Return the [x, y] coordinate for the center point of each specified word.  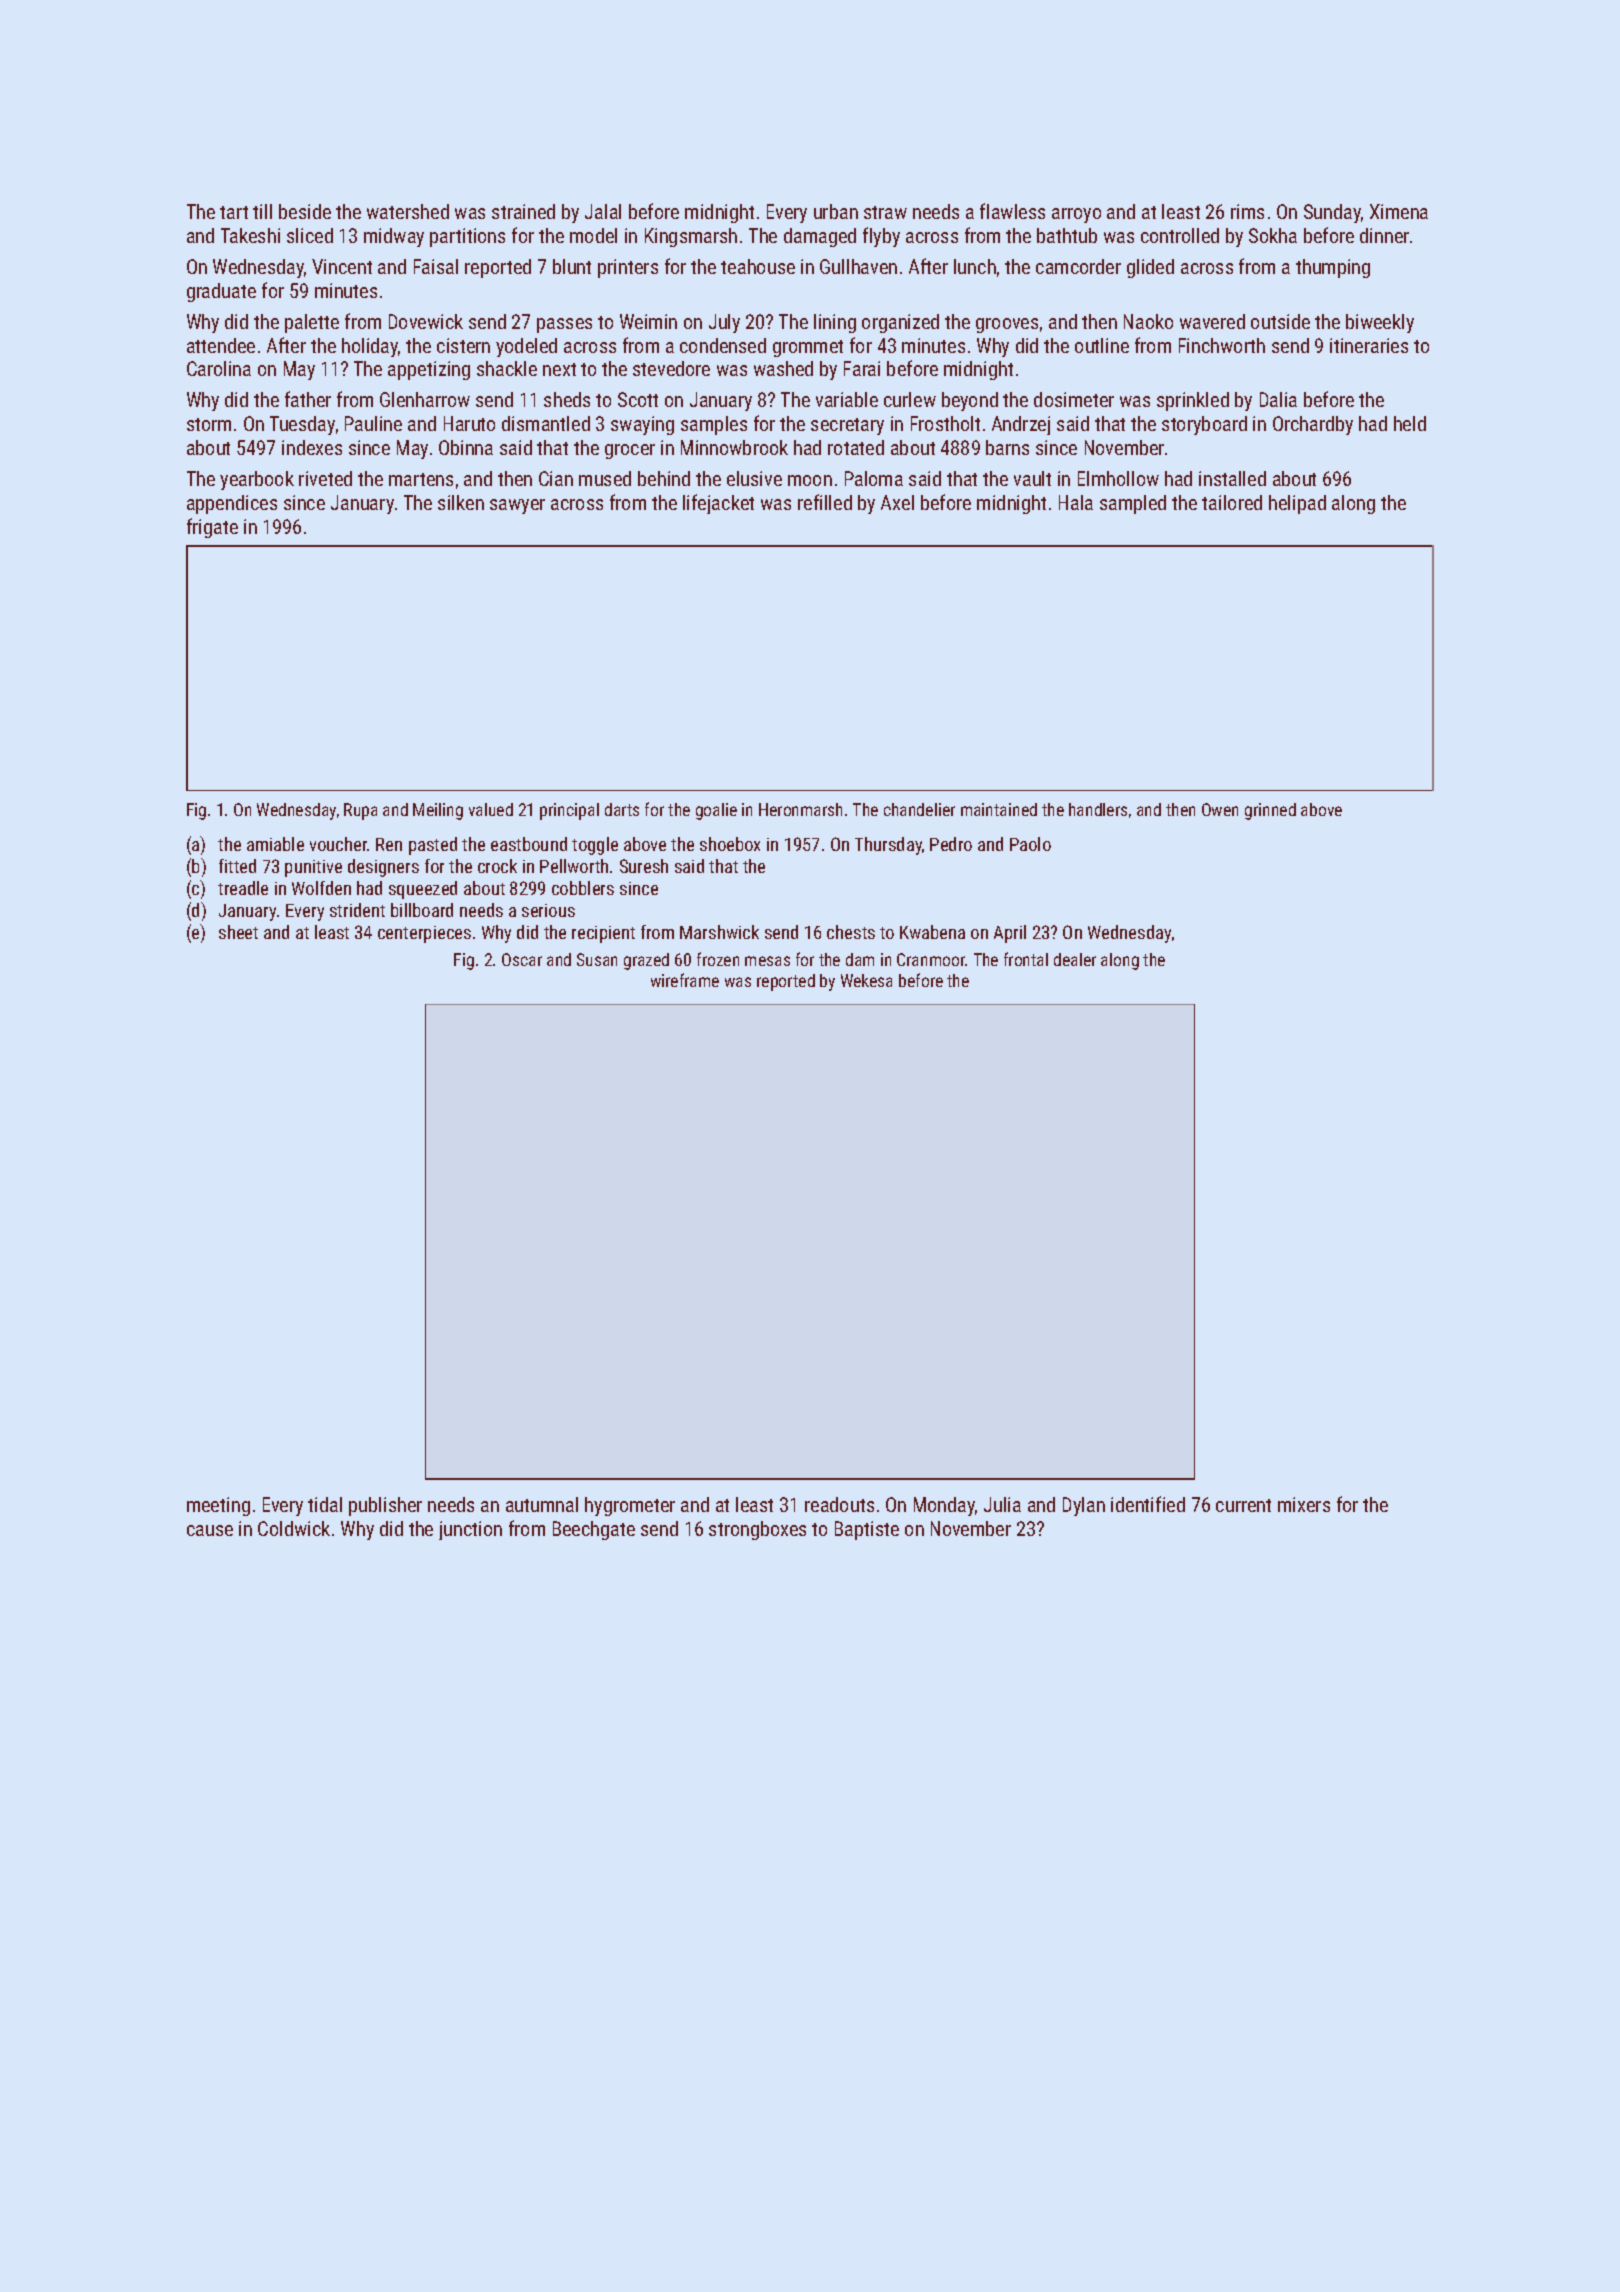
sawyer [517, 506]
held [1410, 423]
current [1243, 1505]
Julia [1002, 1504]
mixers [1304, 1504]
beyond [970, 401]
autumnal [542, 1504]
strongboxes [757, 1530]
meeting [218, 1506]
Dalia [1278, 399]
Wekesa [866, 980]
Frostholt [945, 423]
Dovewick [426, 321]
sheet [238, 932]
